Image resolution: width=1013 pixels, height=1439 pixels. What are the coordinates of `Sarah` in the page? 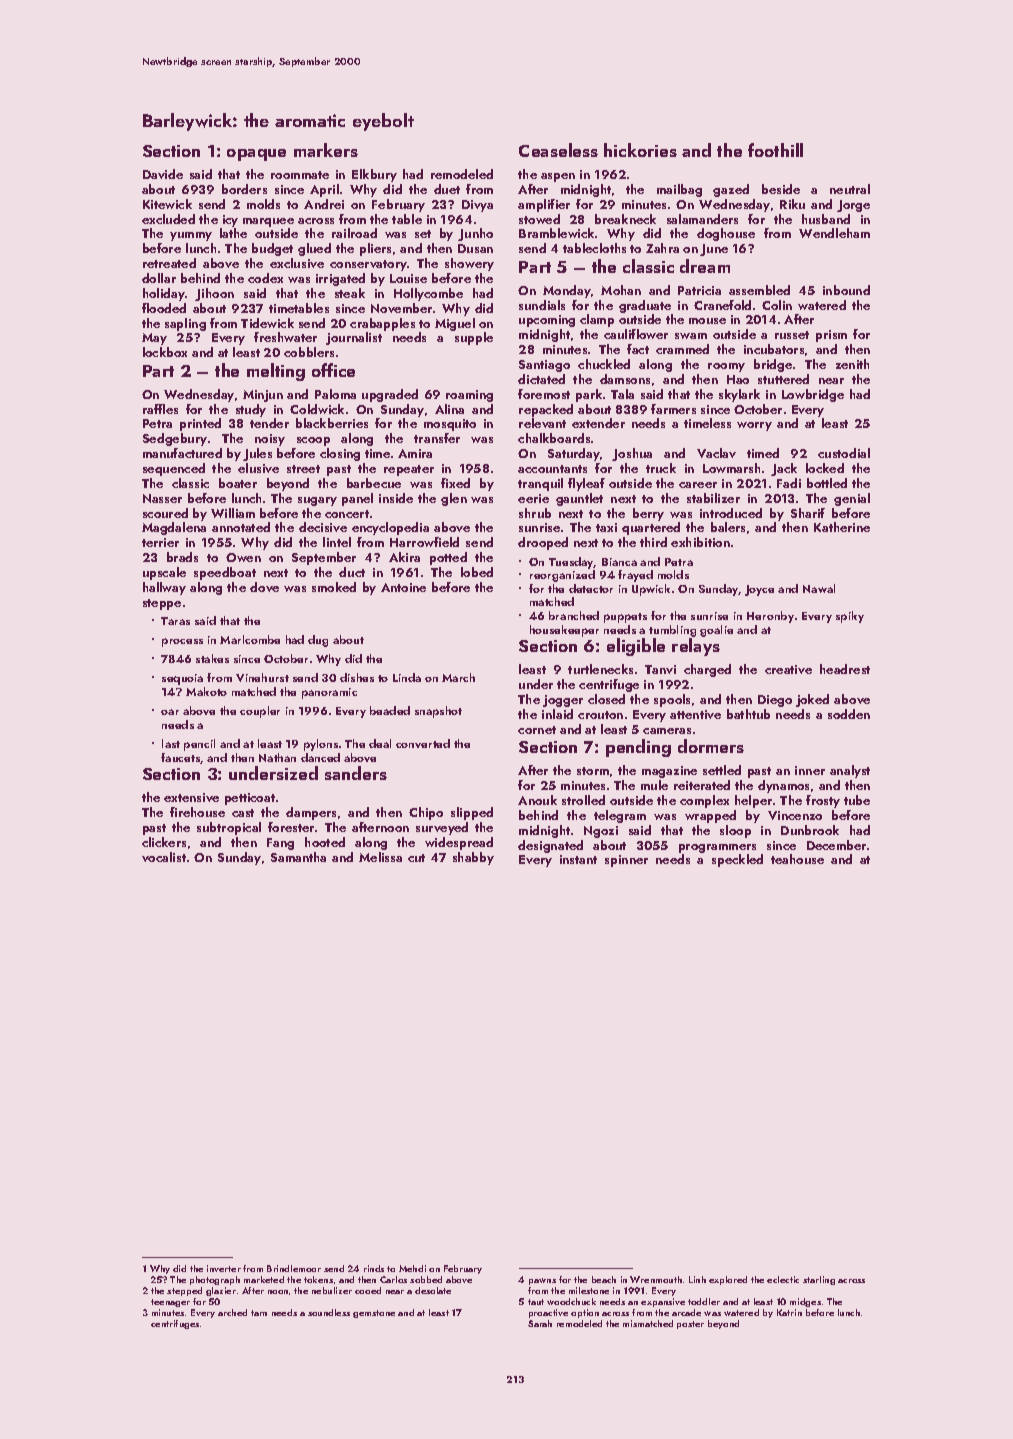 It's located at (540, 1323).
